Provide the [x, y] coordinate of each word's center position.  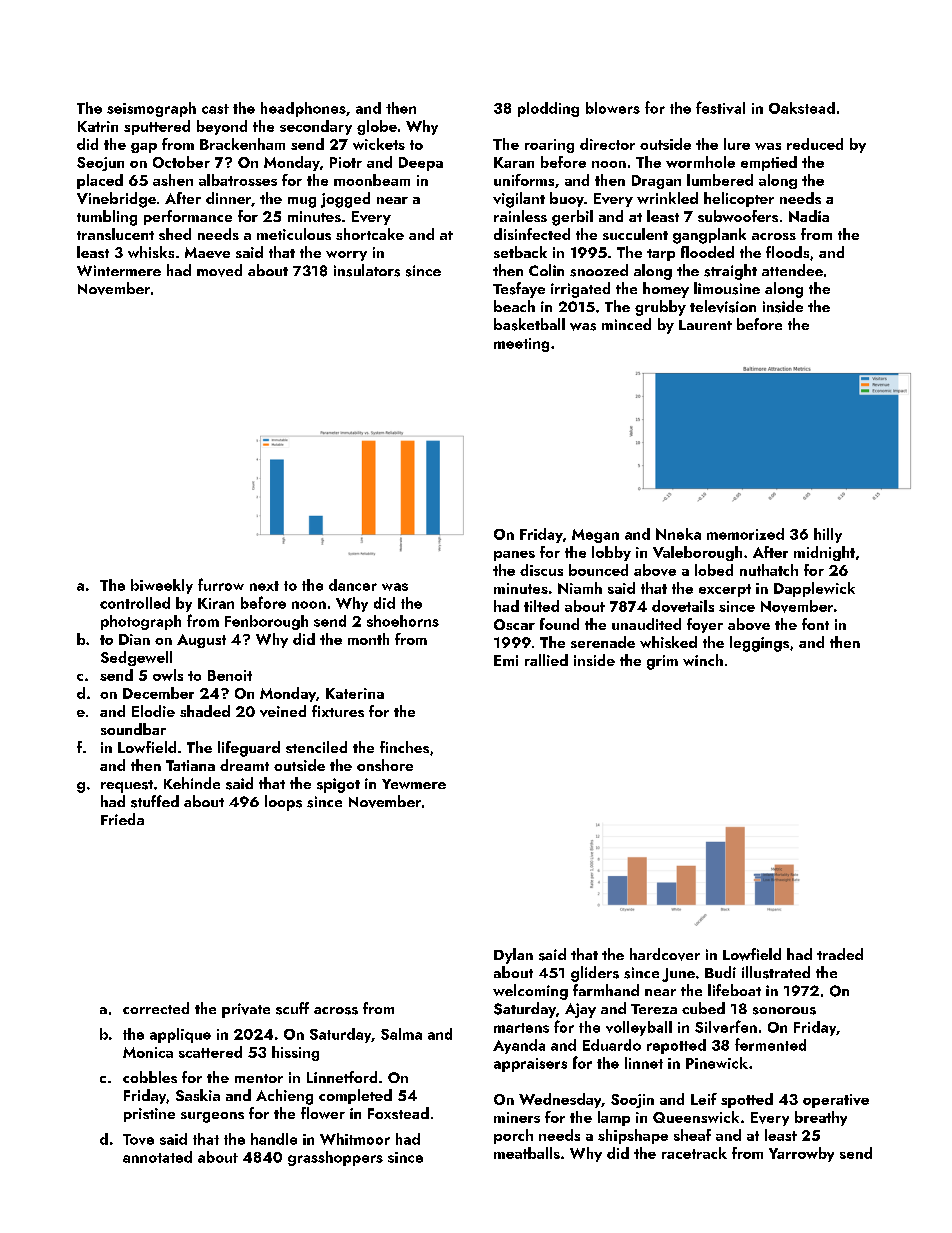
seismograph [151, 109]
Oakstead [802, 108]
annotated [157, 1157]
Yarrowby [801, 1154]
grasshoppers [335, 1158]
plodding [548, 109]
